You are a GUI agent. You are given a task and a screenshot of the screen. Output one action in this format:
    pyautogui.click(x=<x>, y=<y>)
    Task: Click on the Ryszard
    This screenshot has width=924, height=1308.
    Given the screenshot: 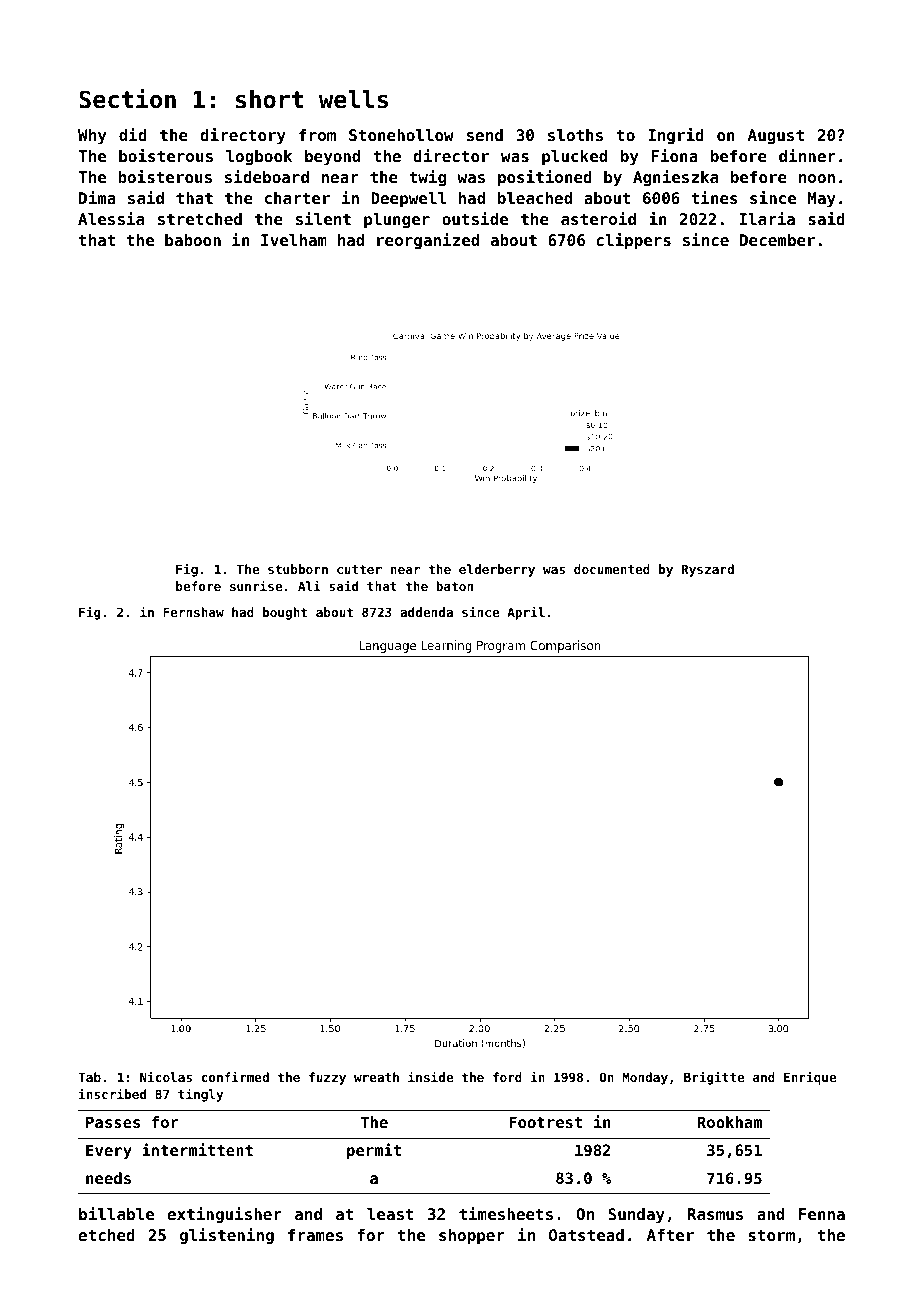 What is the action you would take?
    pyautogui.click(x=708, y=570)
